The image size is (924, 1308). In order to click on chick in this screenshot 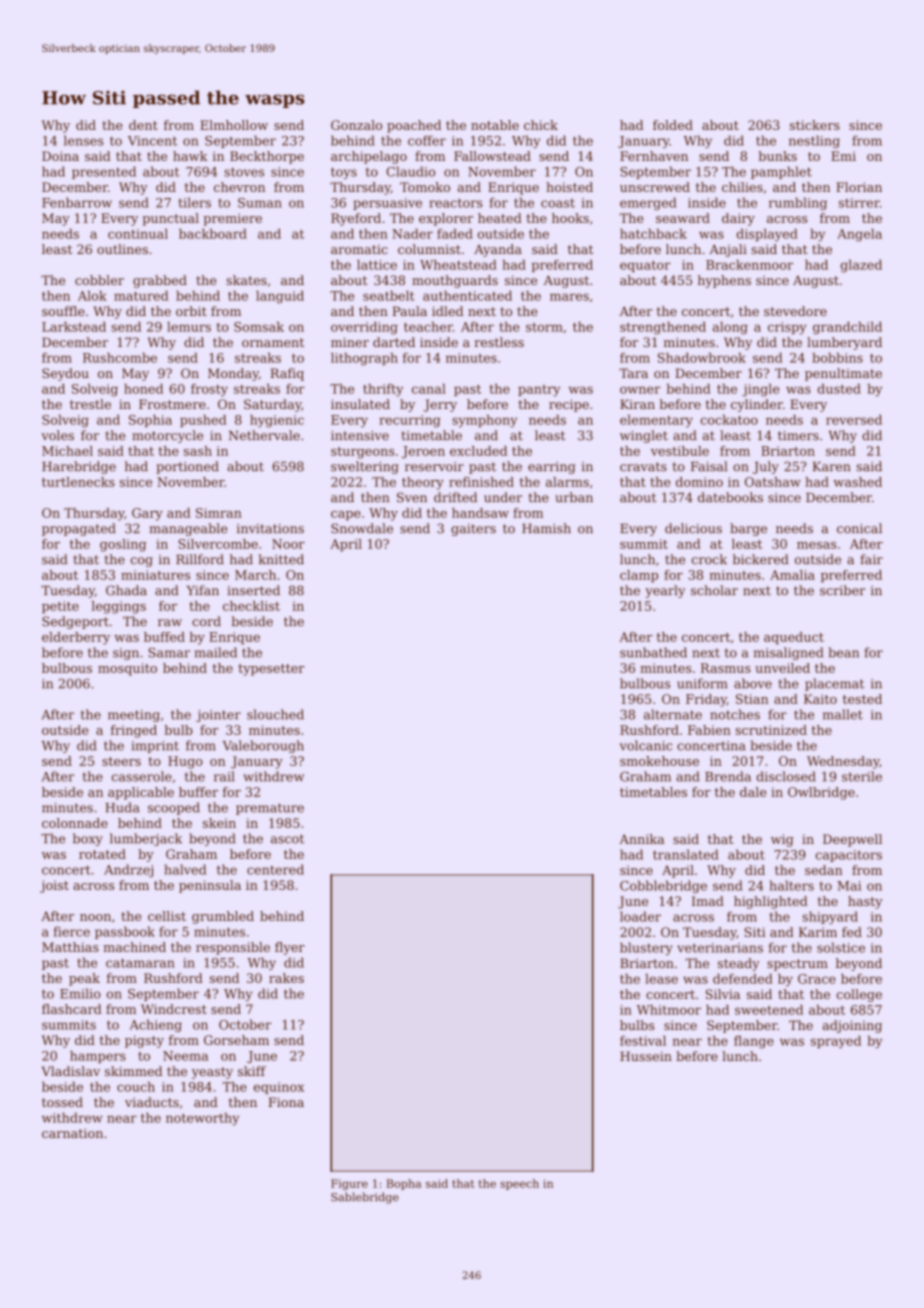, I will do `click(541, 125)`.
